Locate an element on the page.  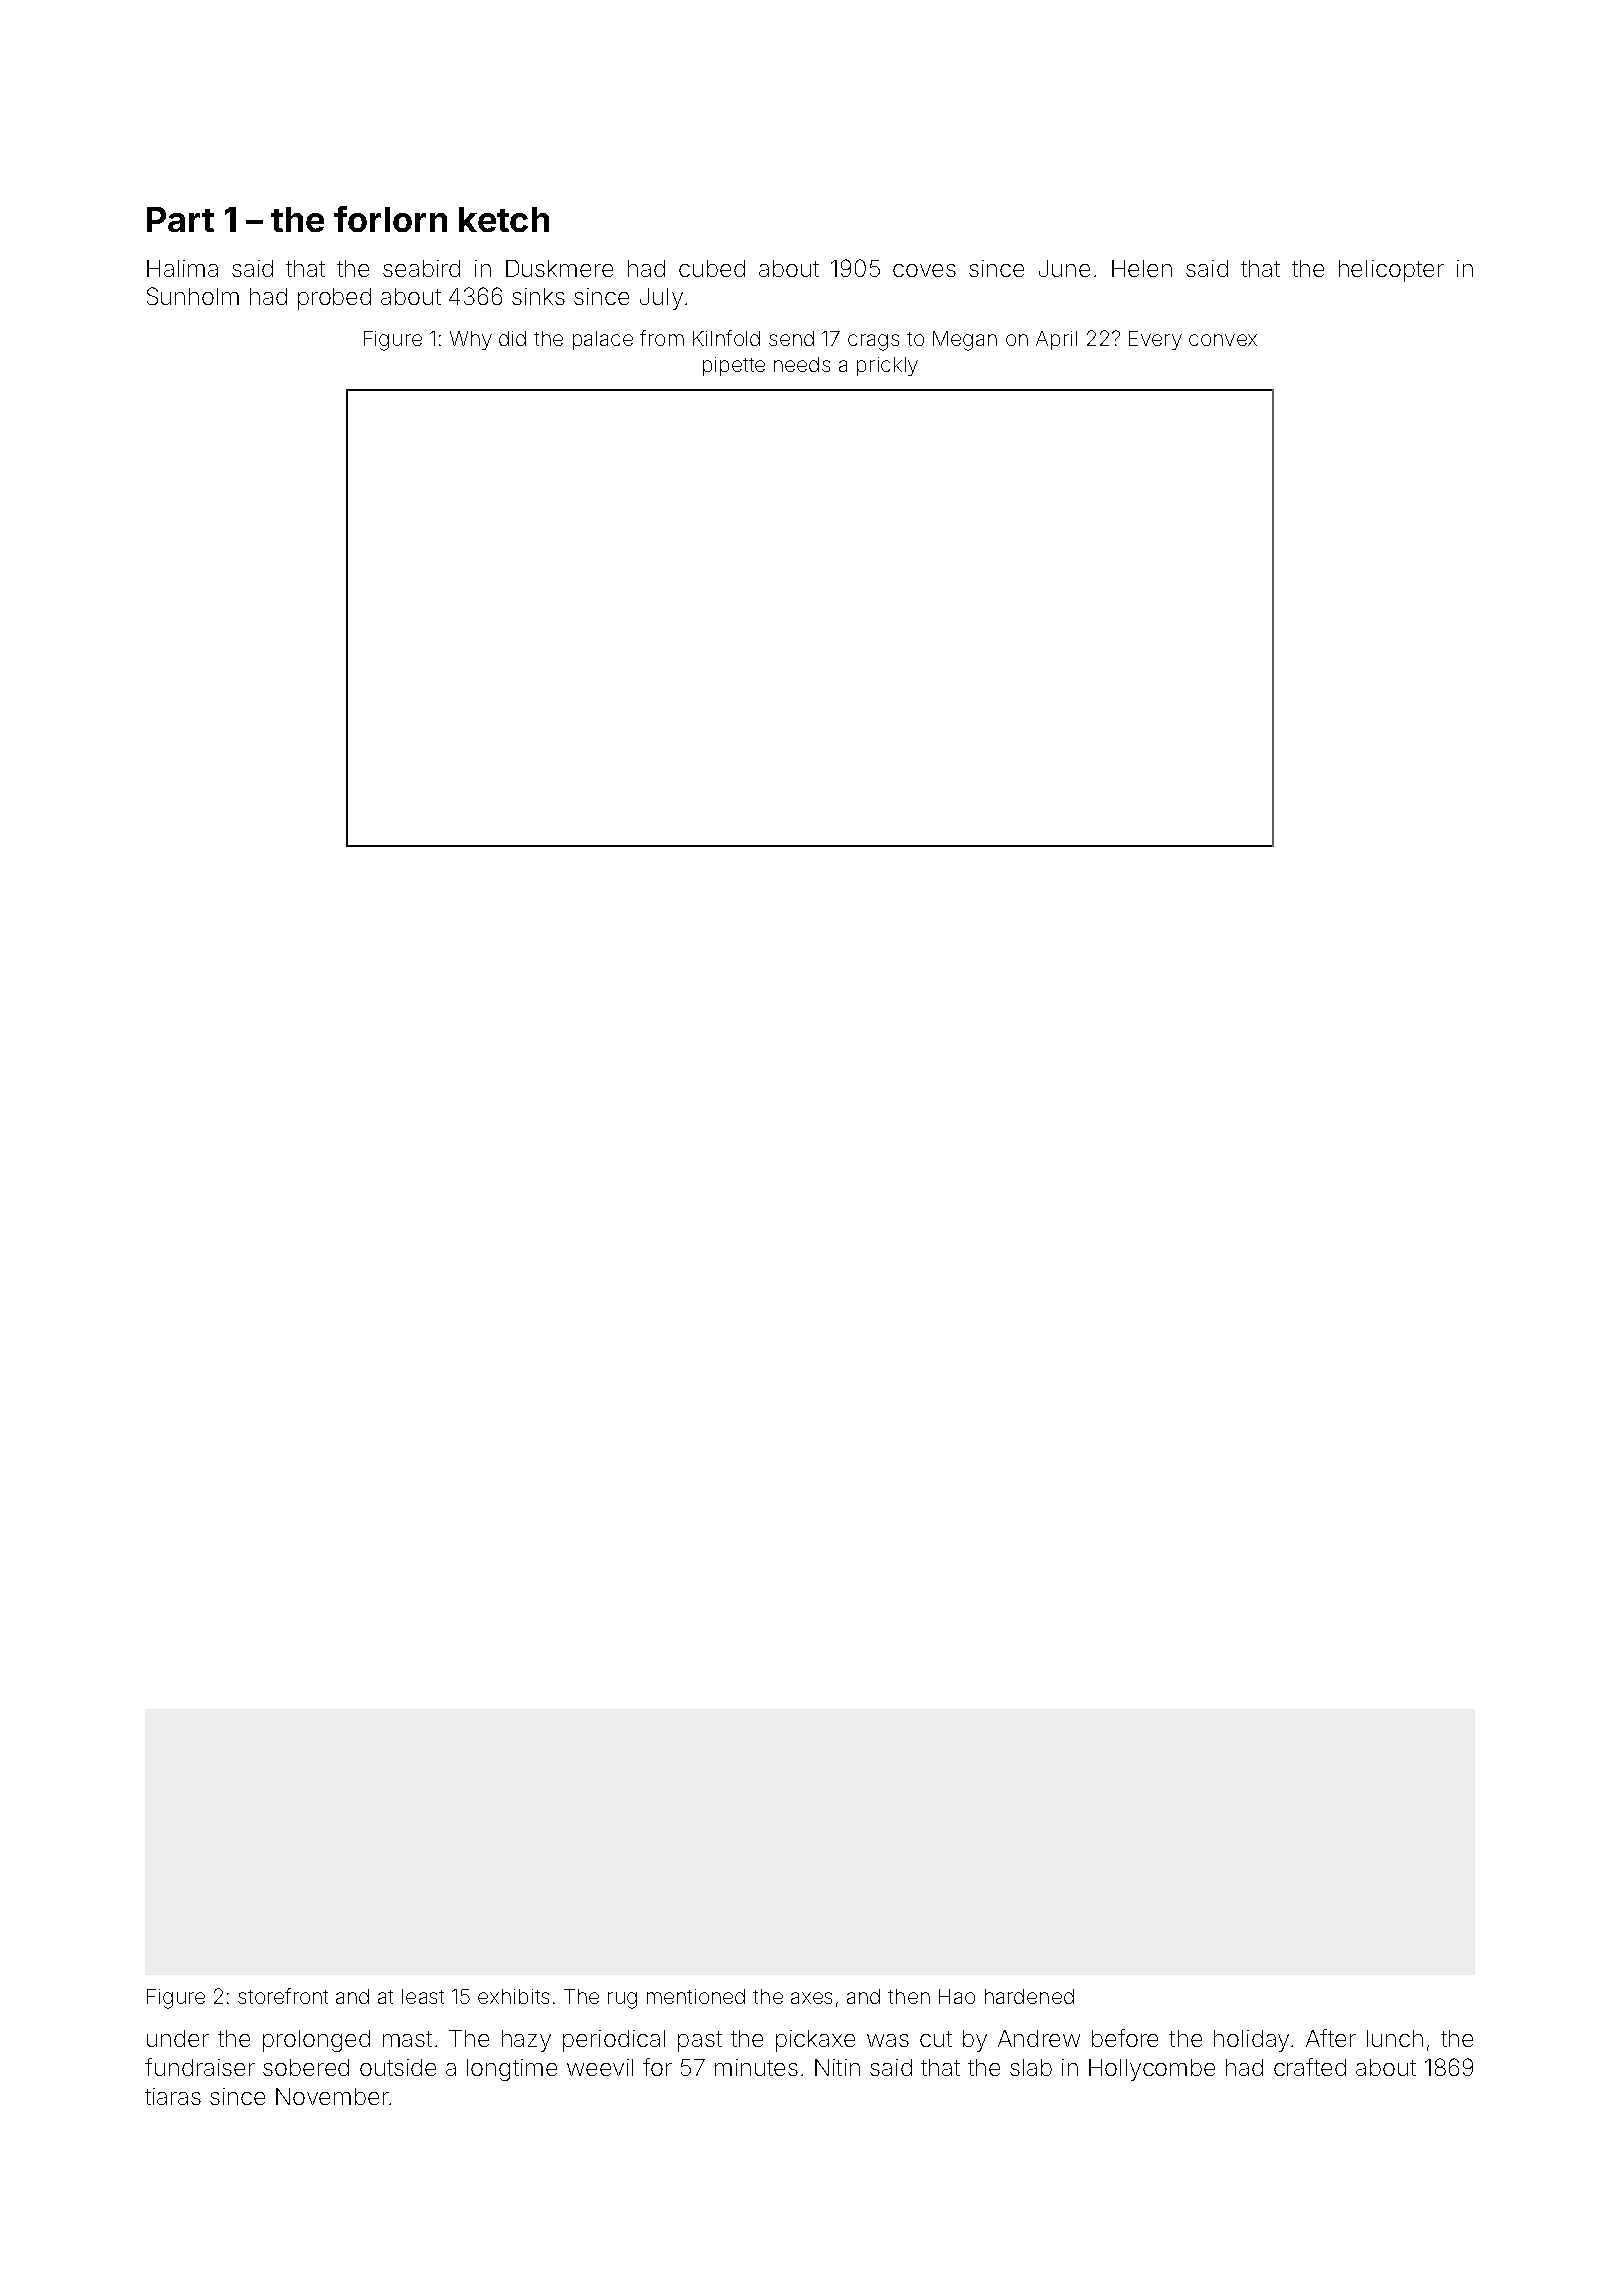
prickly is located at coordinates (887, 366).
